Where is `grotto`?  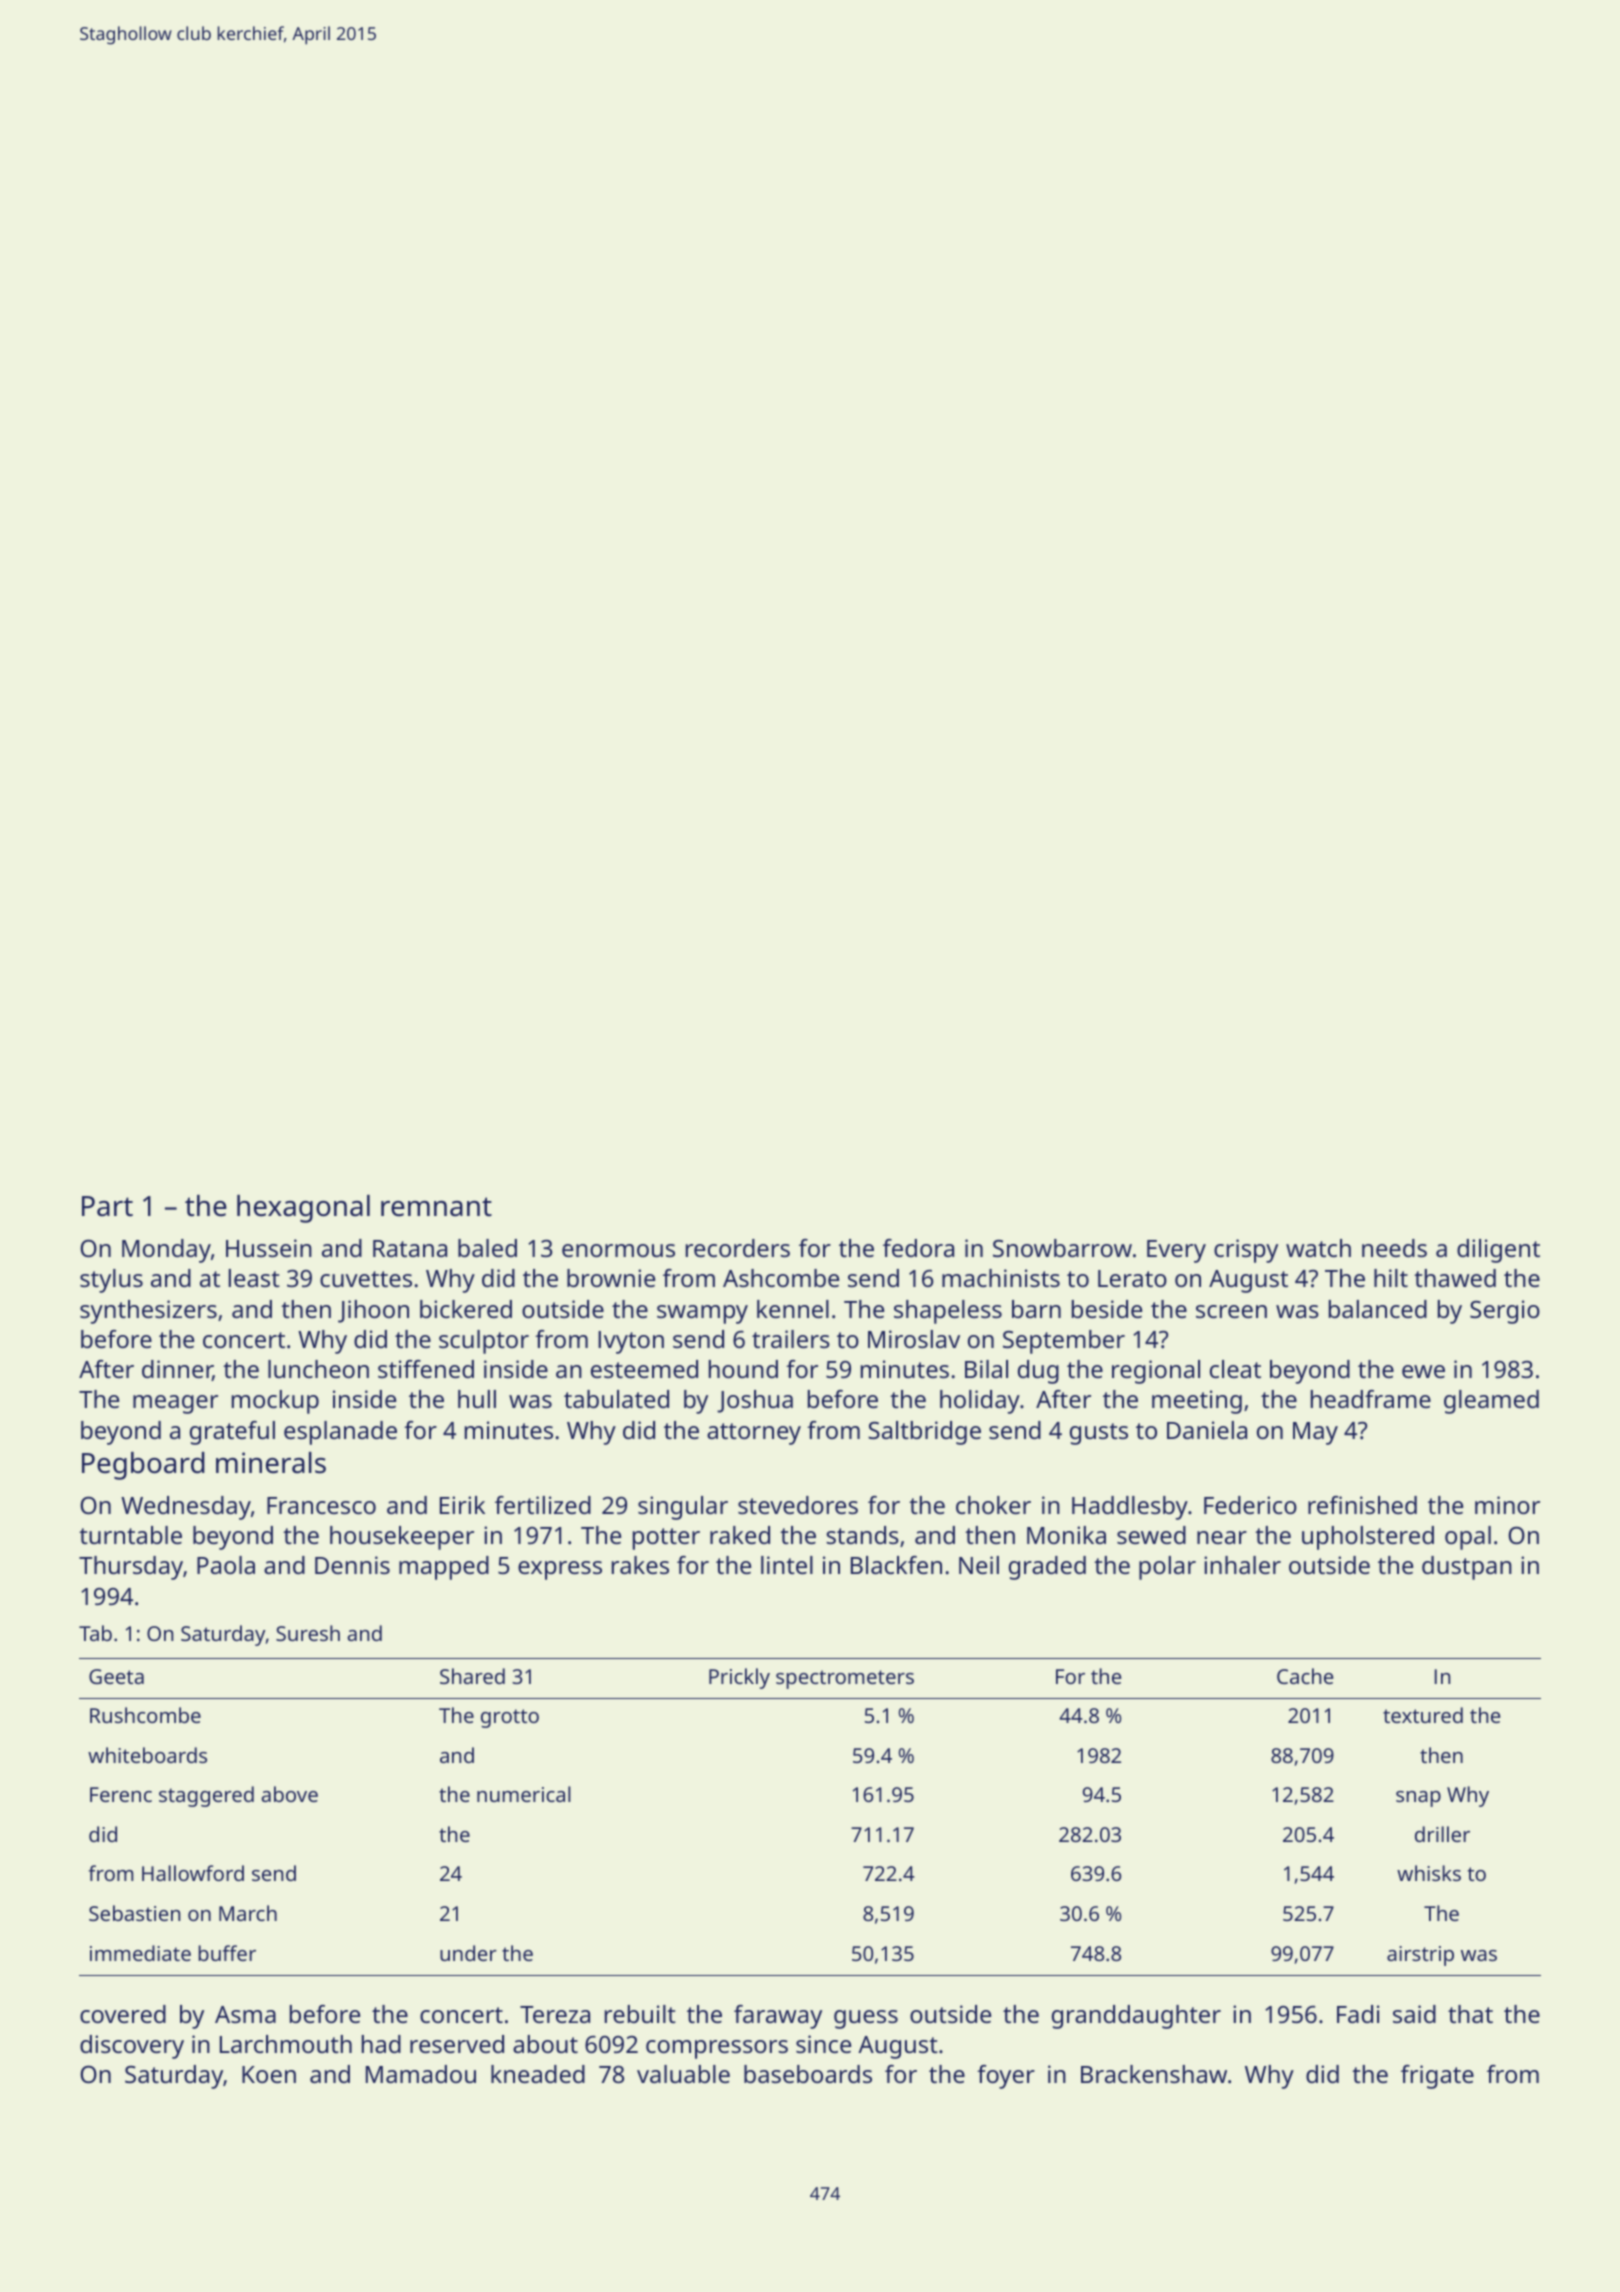 grotto is located at coordinates (510, 1718).
